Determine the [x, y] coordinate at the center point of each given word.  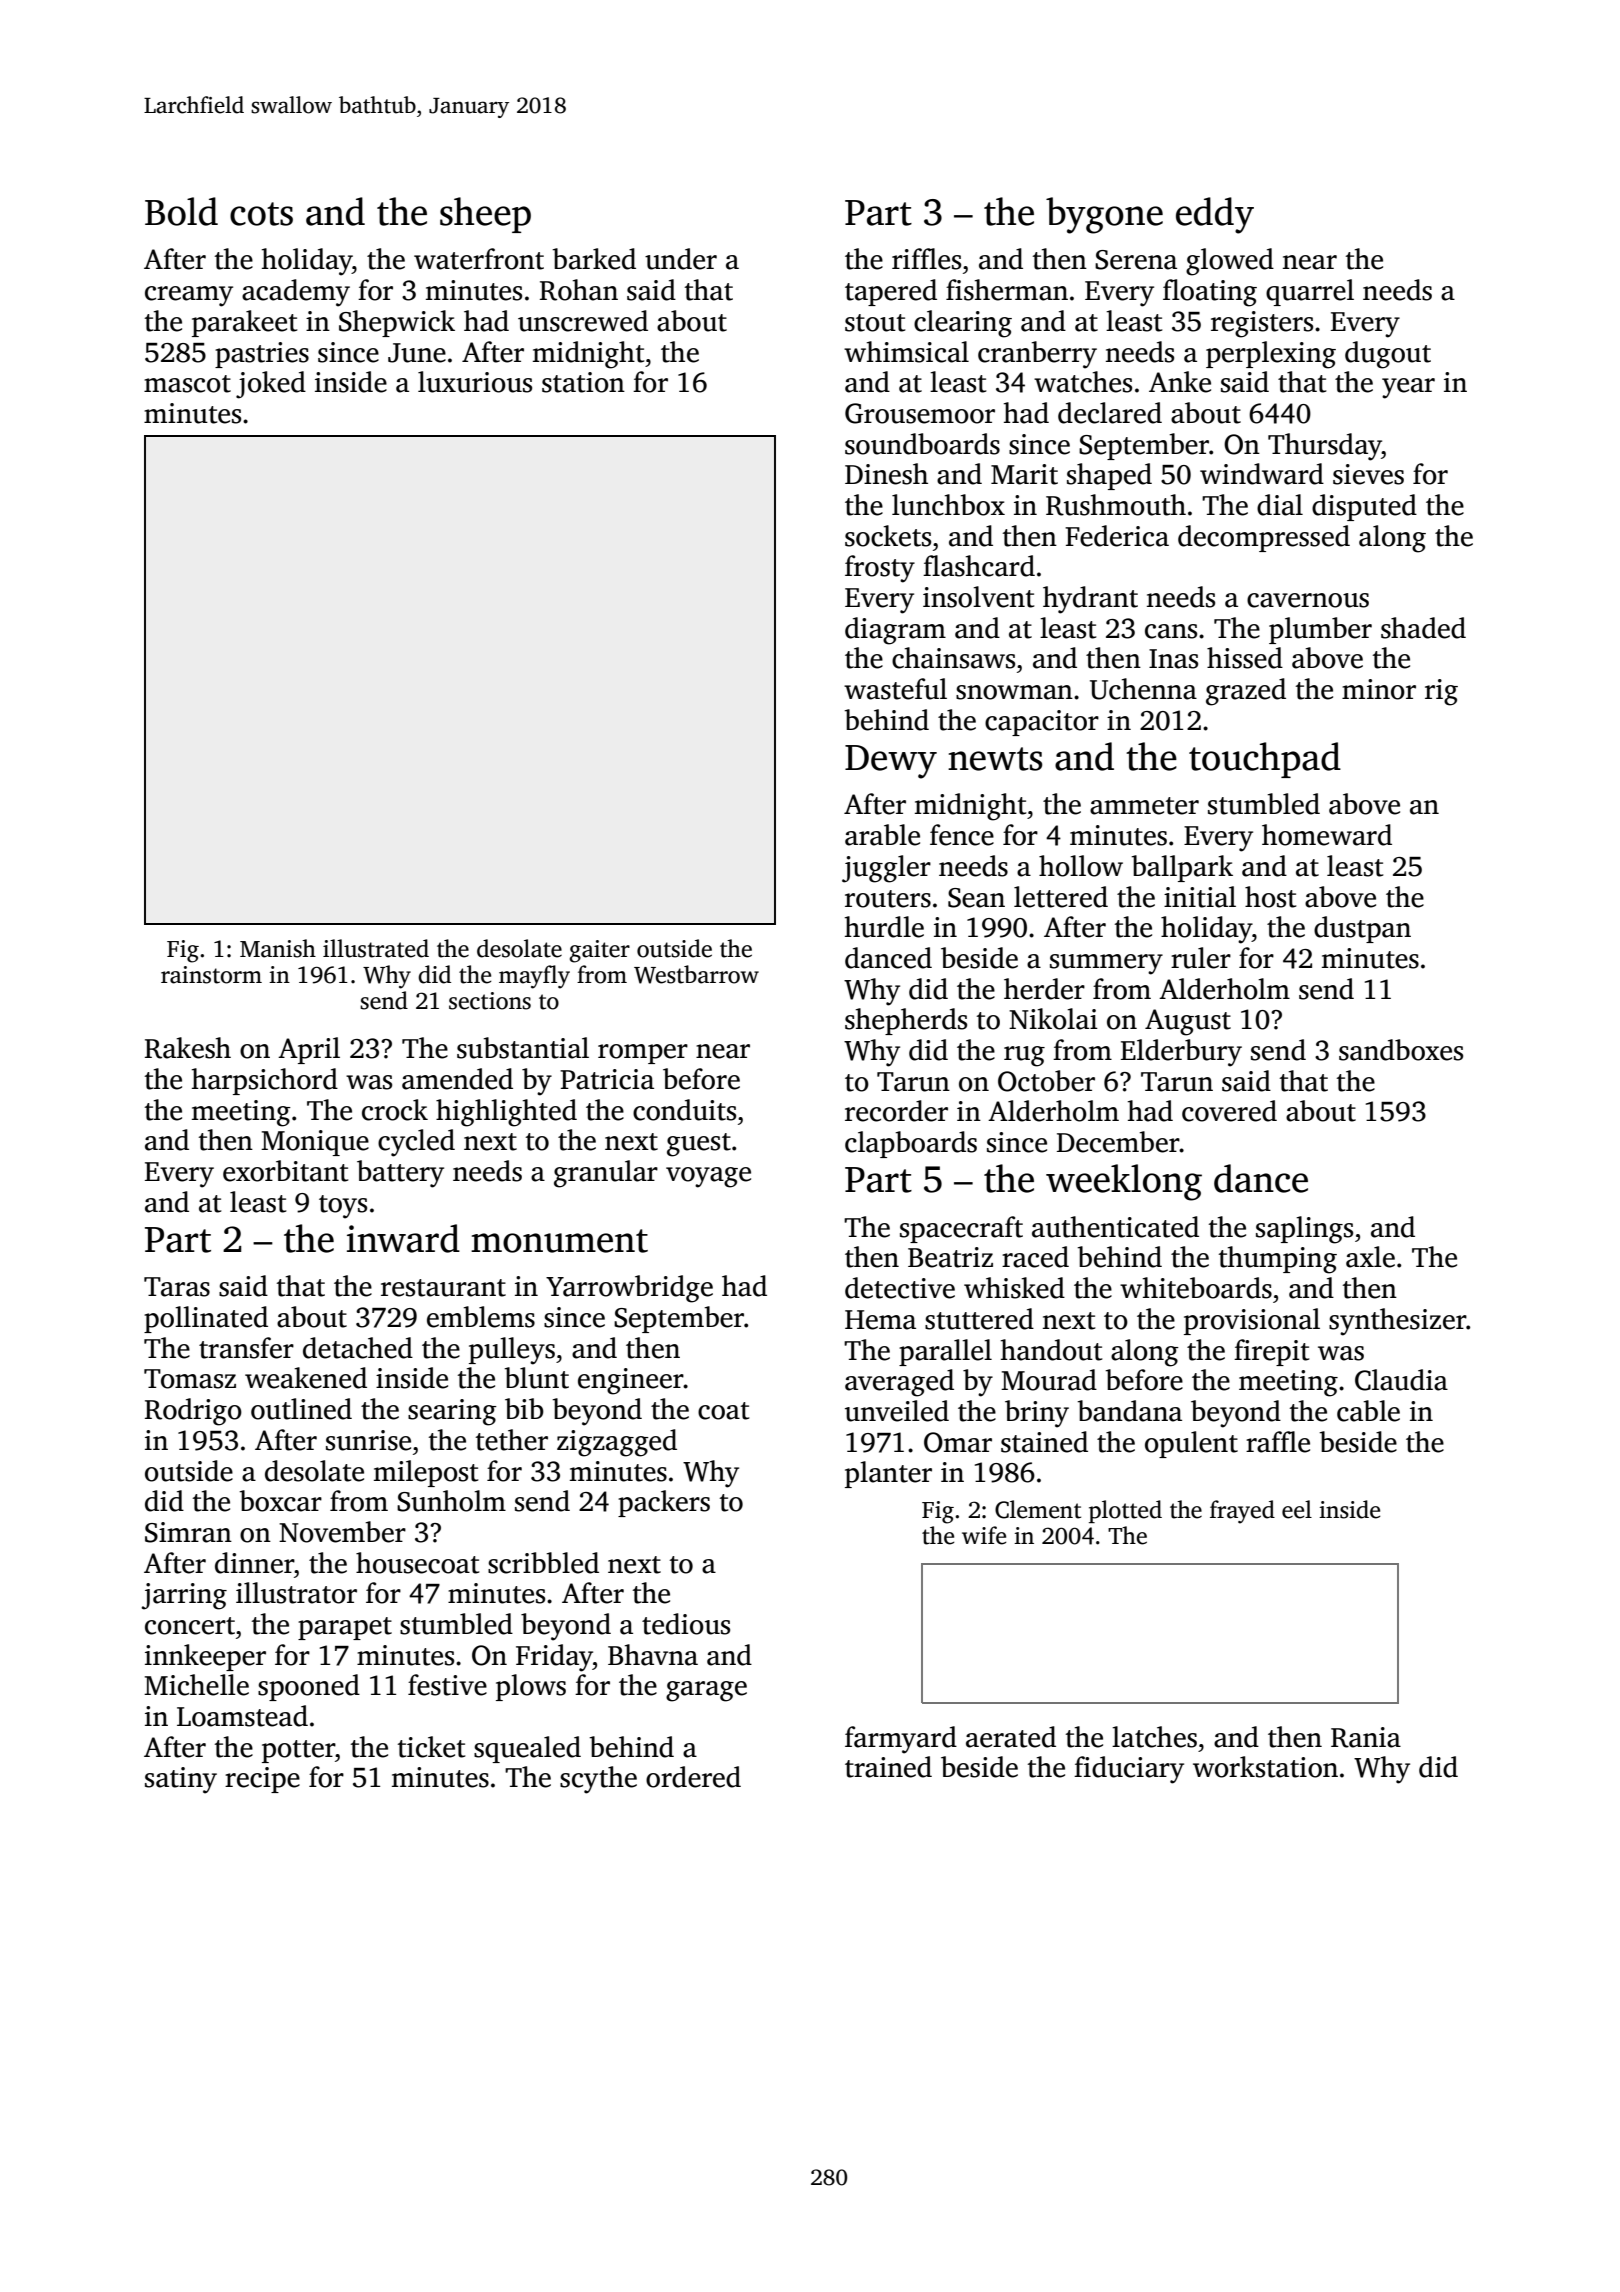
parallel [945, 1352]
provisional [1252, 1321]
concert [190, 1626]
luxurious [475, 382]
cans [1171, 631]
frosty [880, 569]
